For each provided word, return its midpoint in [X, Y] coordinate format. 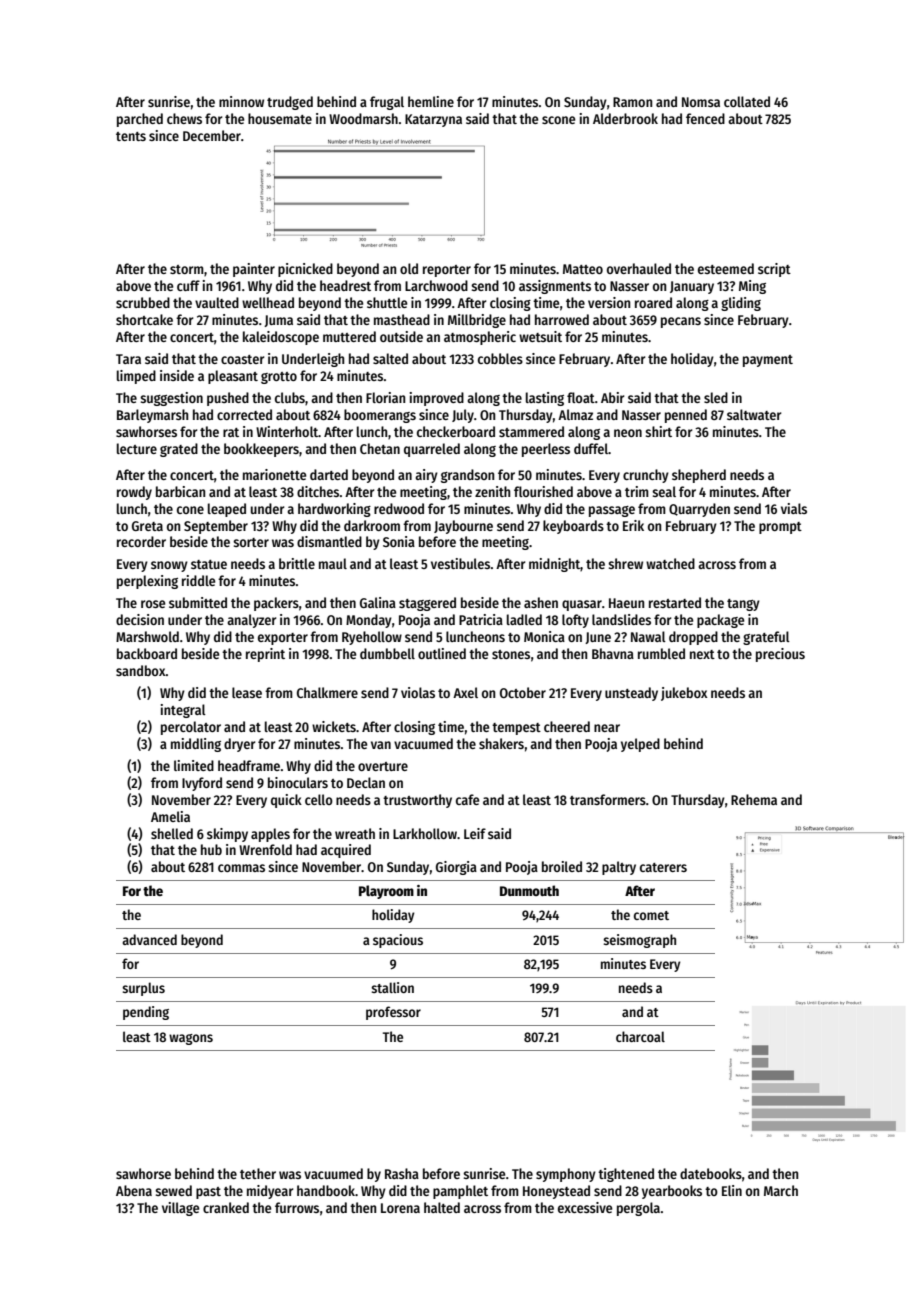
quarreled [432, 450]
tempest [516, 729]
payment [768, 361]
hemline [431, 101]
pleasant [233, 377]
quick [286, 801]
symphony [566, 1175]
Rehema [754, 799]
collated [747, 101]
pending [146, 1013]
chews [184, 118]
